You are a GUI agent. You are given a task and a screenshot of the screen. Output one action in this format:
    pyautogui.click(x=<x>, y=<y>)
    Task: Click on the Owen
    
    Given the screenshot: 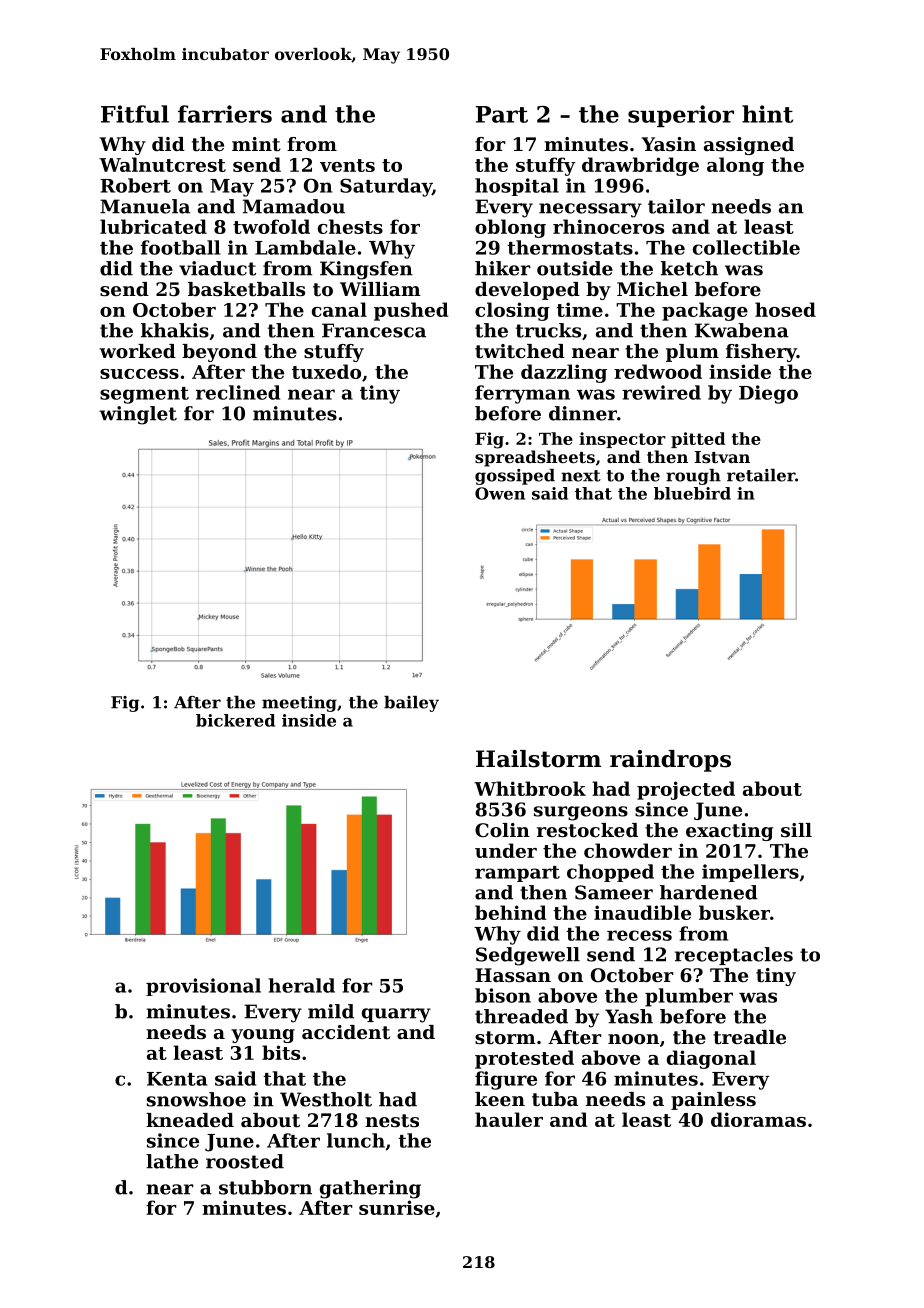 What is the action you would take?
    pyautogui.click(x=500, y=493)
